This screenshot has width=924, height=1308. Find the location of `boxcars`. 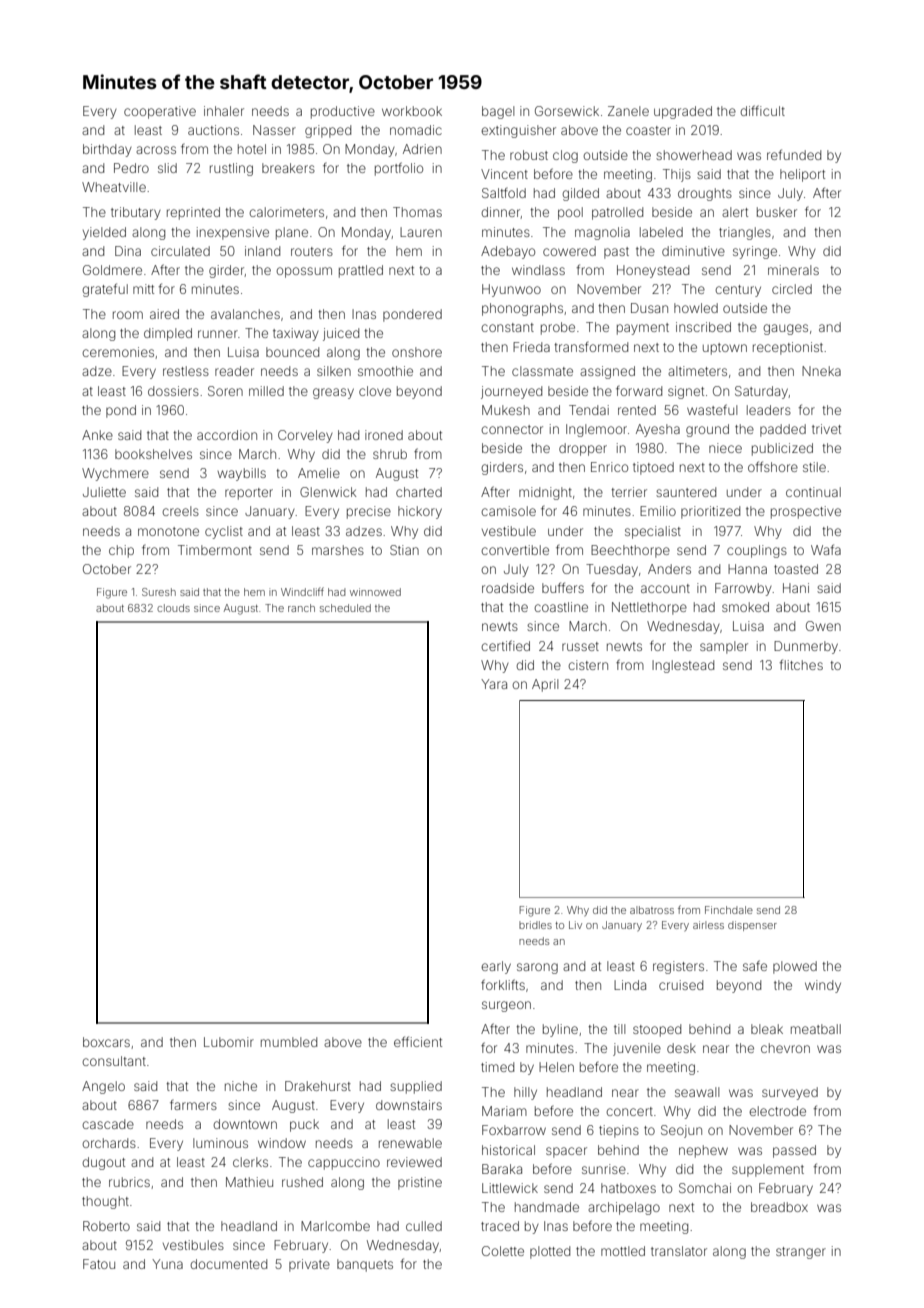

boxcars is located at coordinates (106, 1042).
